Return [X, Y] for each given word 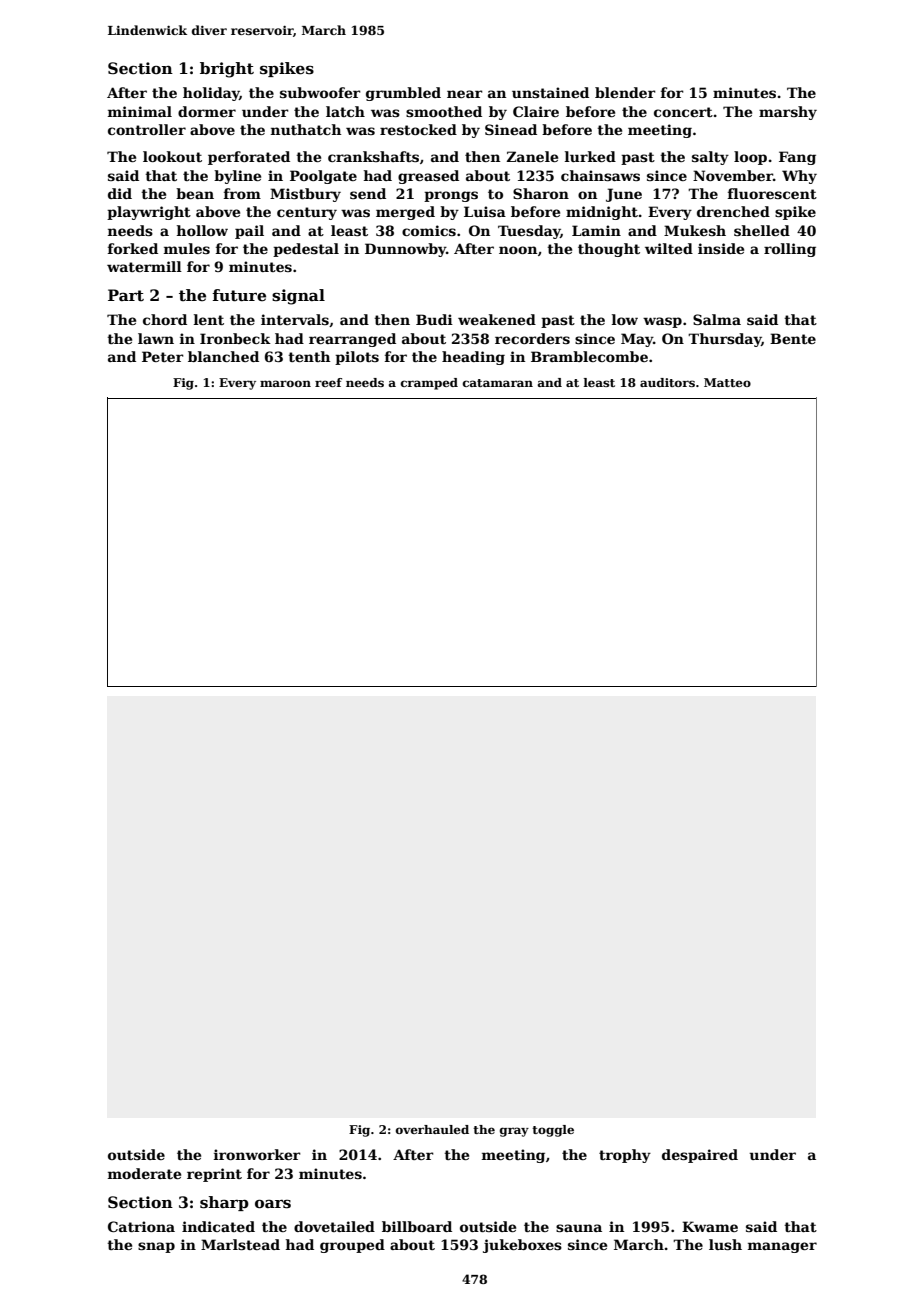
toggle [553, 1131]
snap [156, 1247]
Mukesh [695, 230]
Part [126, 295]
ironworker [257, 1154]
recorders [532, 338]
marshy [788, 113]
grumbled [403, 94]
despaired [700, 1156]
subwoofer [320, 92]
